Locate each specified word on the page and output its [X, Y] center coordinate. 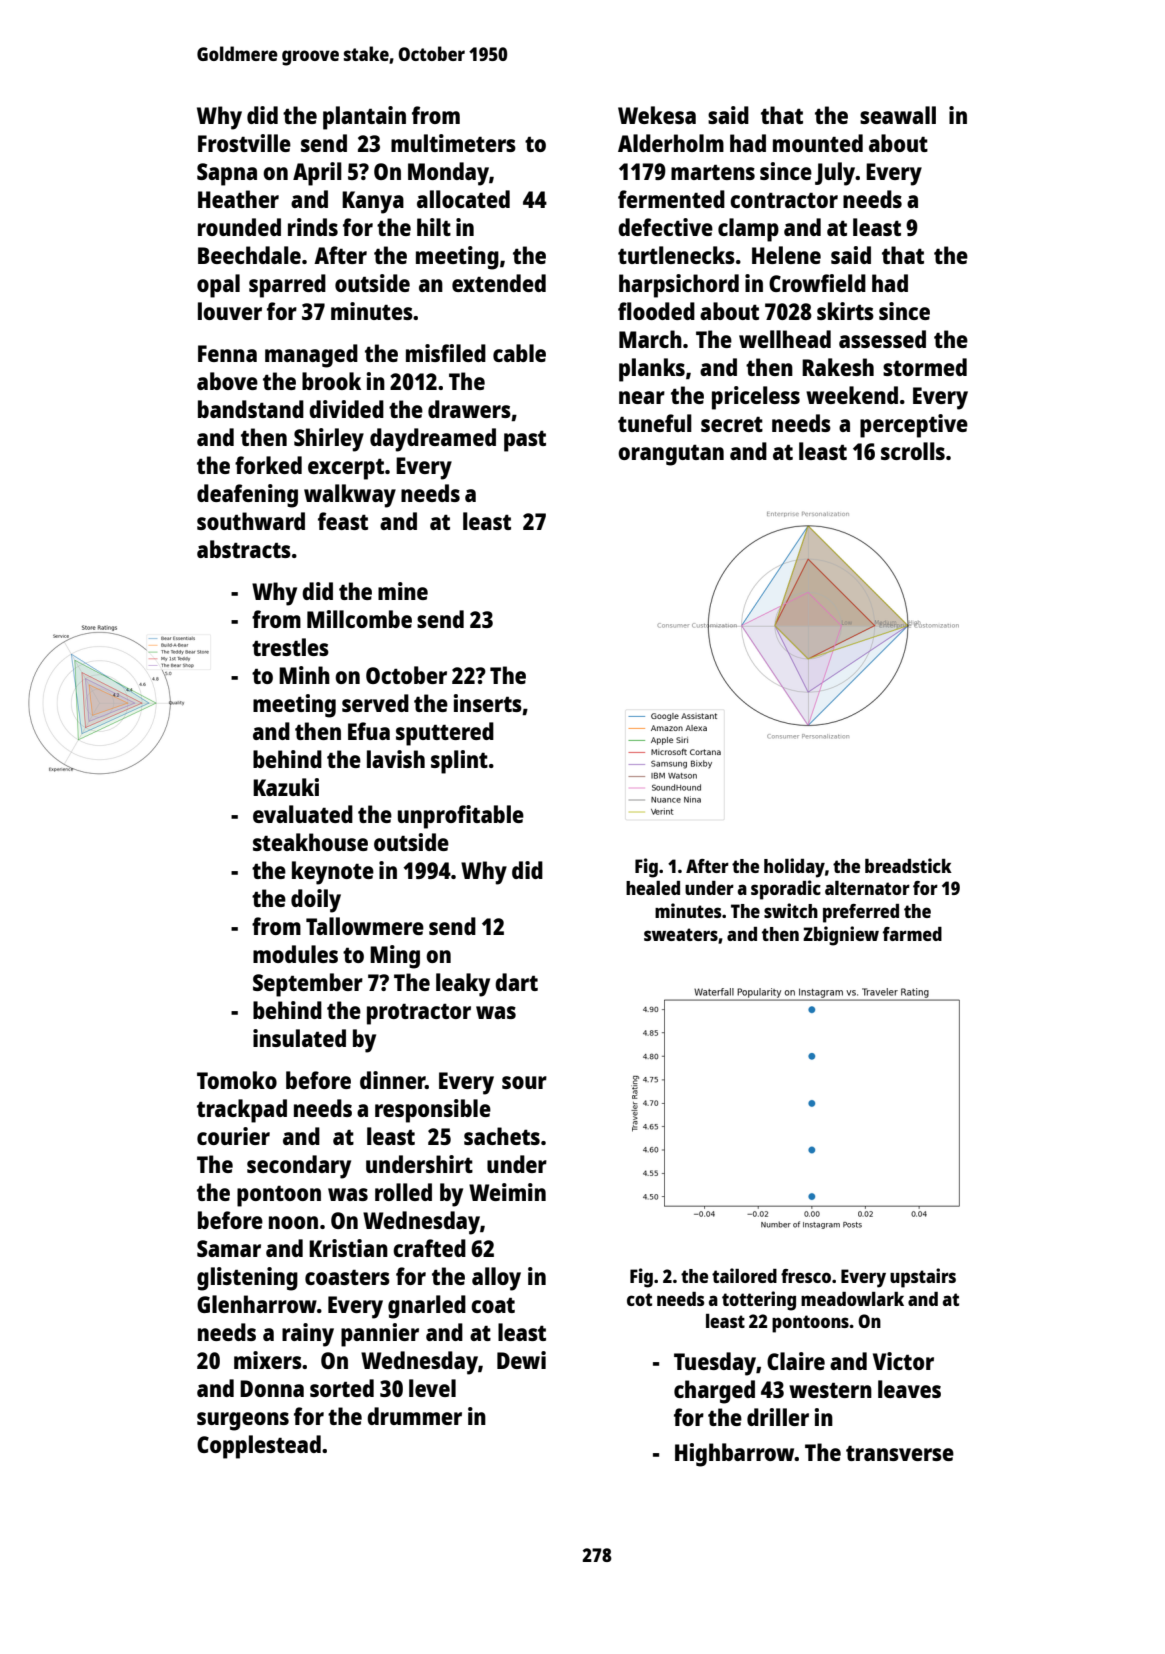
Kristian [348, 1248]
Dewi [521, 1360]
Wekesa [657, 115]
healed [653, 888]
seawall [898, 115]
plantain [364, 118]
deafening [247, 496]
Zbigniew [841, 936]
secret [732, 424]
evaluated [303, 814]
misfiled [446, 353]
